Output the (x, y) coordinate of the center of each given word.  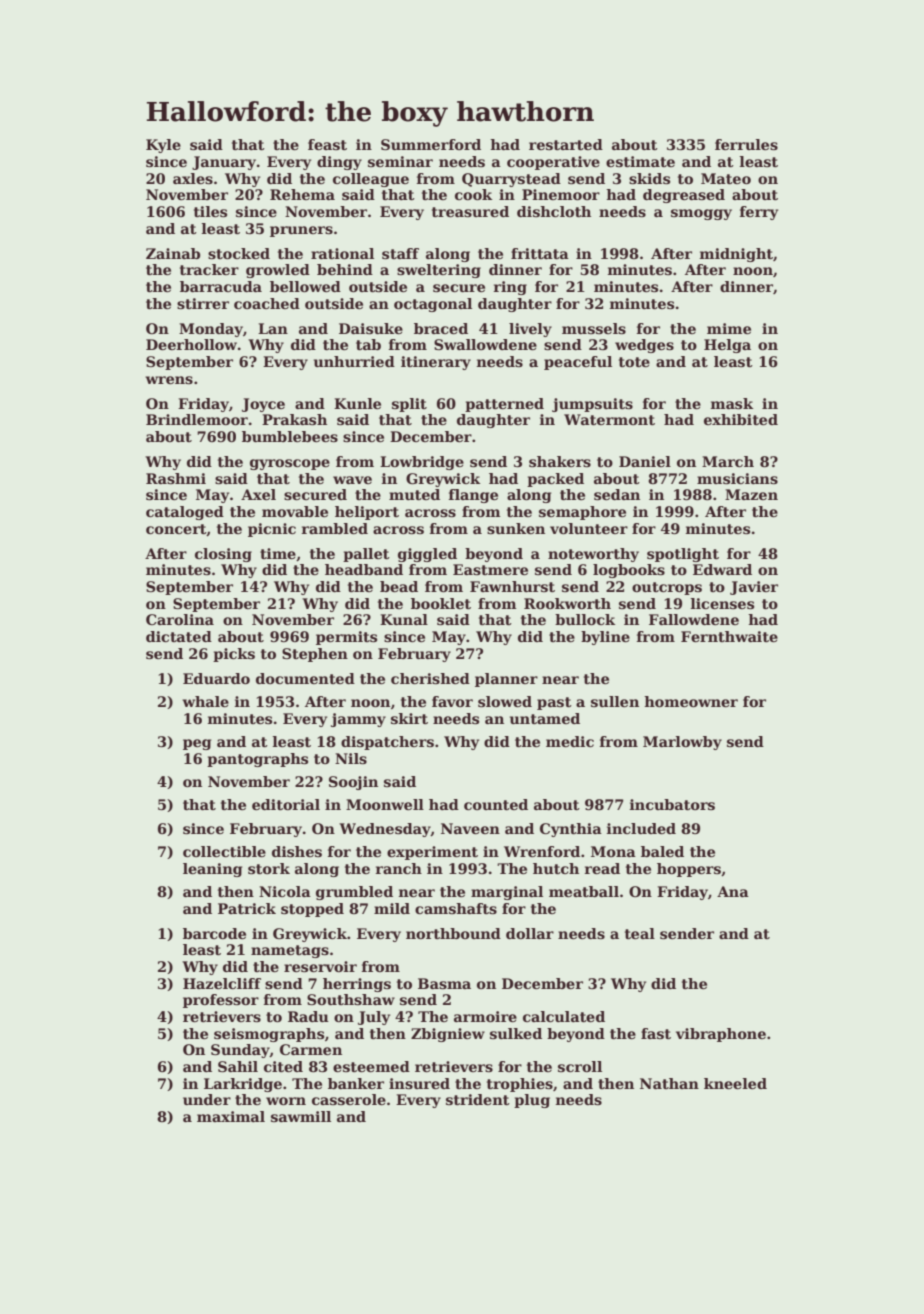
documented (305, 678)
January (224, 163)
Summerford (431, 144)
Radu (308, 1016)
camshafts (456, 908)
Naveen (470, 828)
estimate (640, 161)
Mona (613, 851)
